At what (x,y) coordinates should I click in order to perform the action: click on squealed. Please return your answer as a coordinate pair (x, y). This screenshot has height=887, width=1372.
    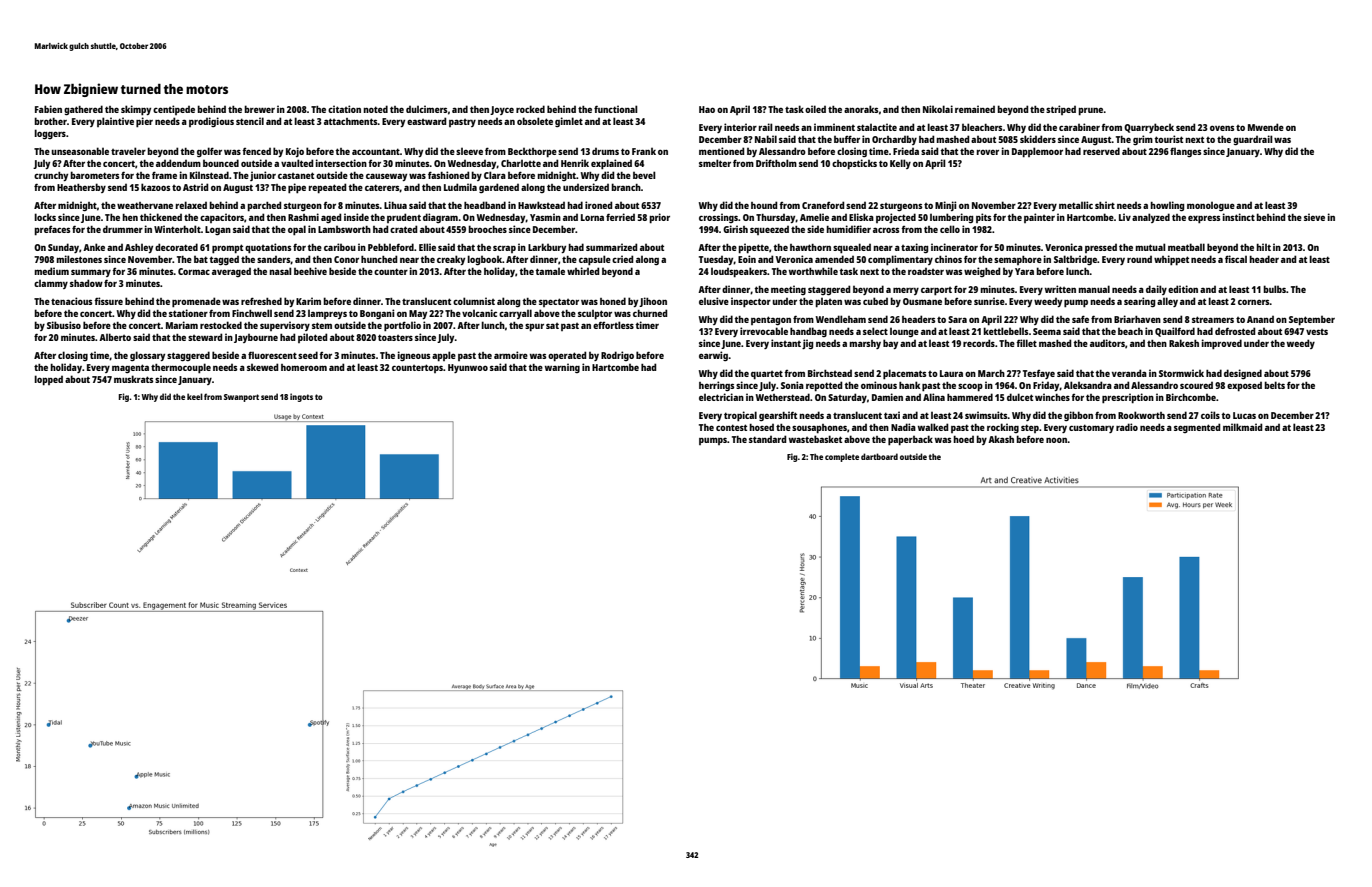
    Looking at the image, I should click on (852, 248).
